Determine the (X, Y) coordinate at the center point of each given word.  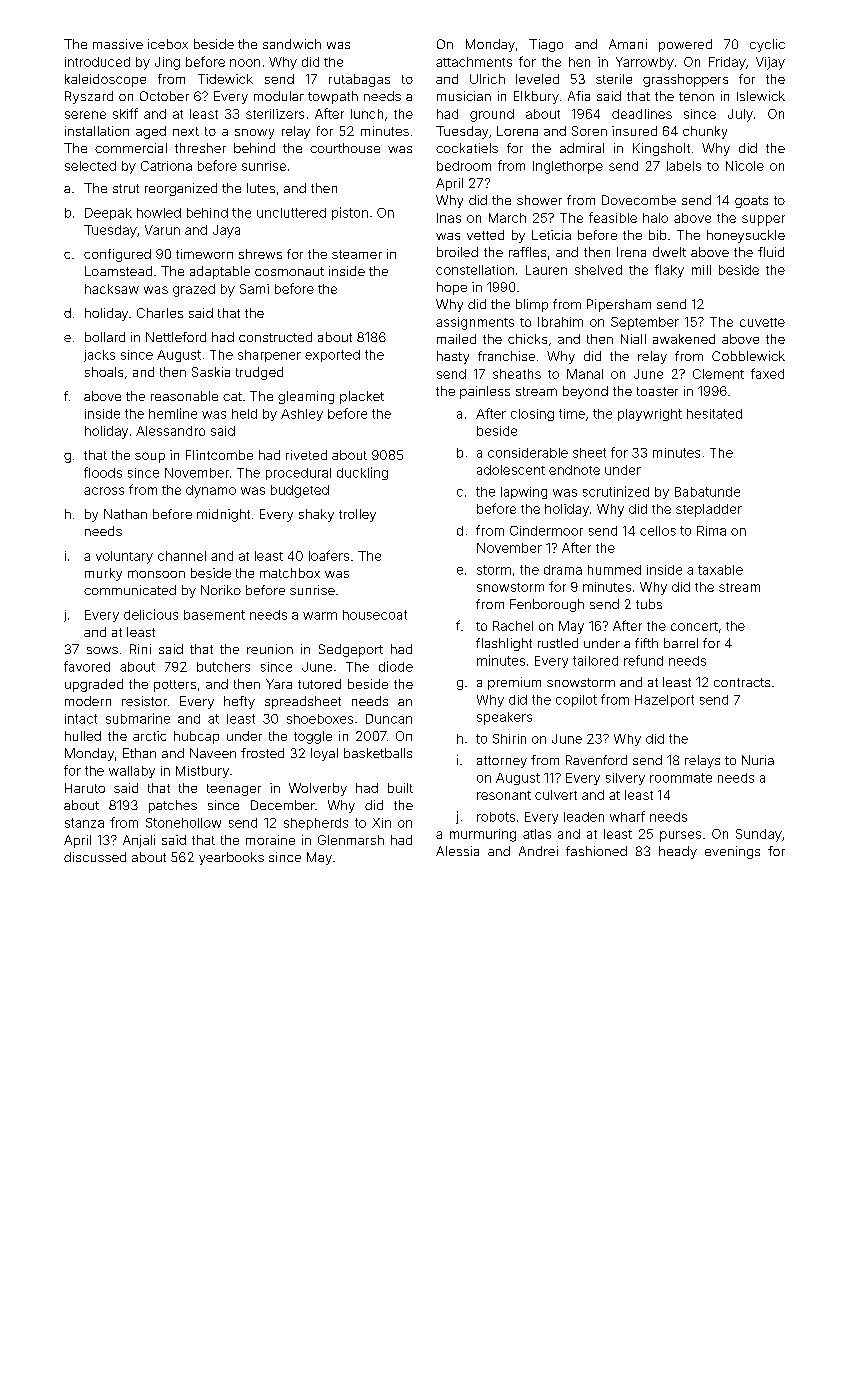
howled (159, 213)
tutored (319, 684)
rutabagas (359, 80)
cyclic (767, 45)
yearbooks (231, 858)
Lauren (546, 270)
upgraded (94, 685)
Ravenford (596, 760)
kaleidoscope (105, 80)
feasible (613, 217)
